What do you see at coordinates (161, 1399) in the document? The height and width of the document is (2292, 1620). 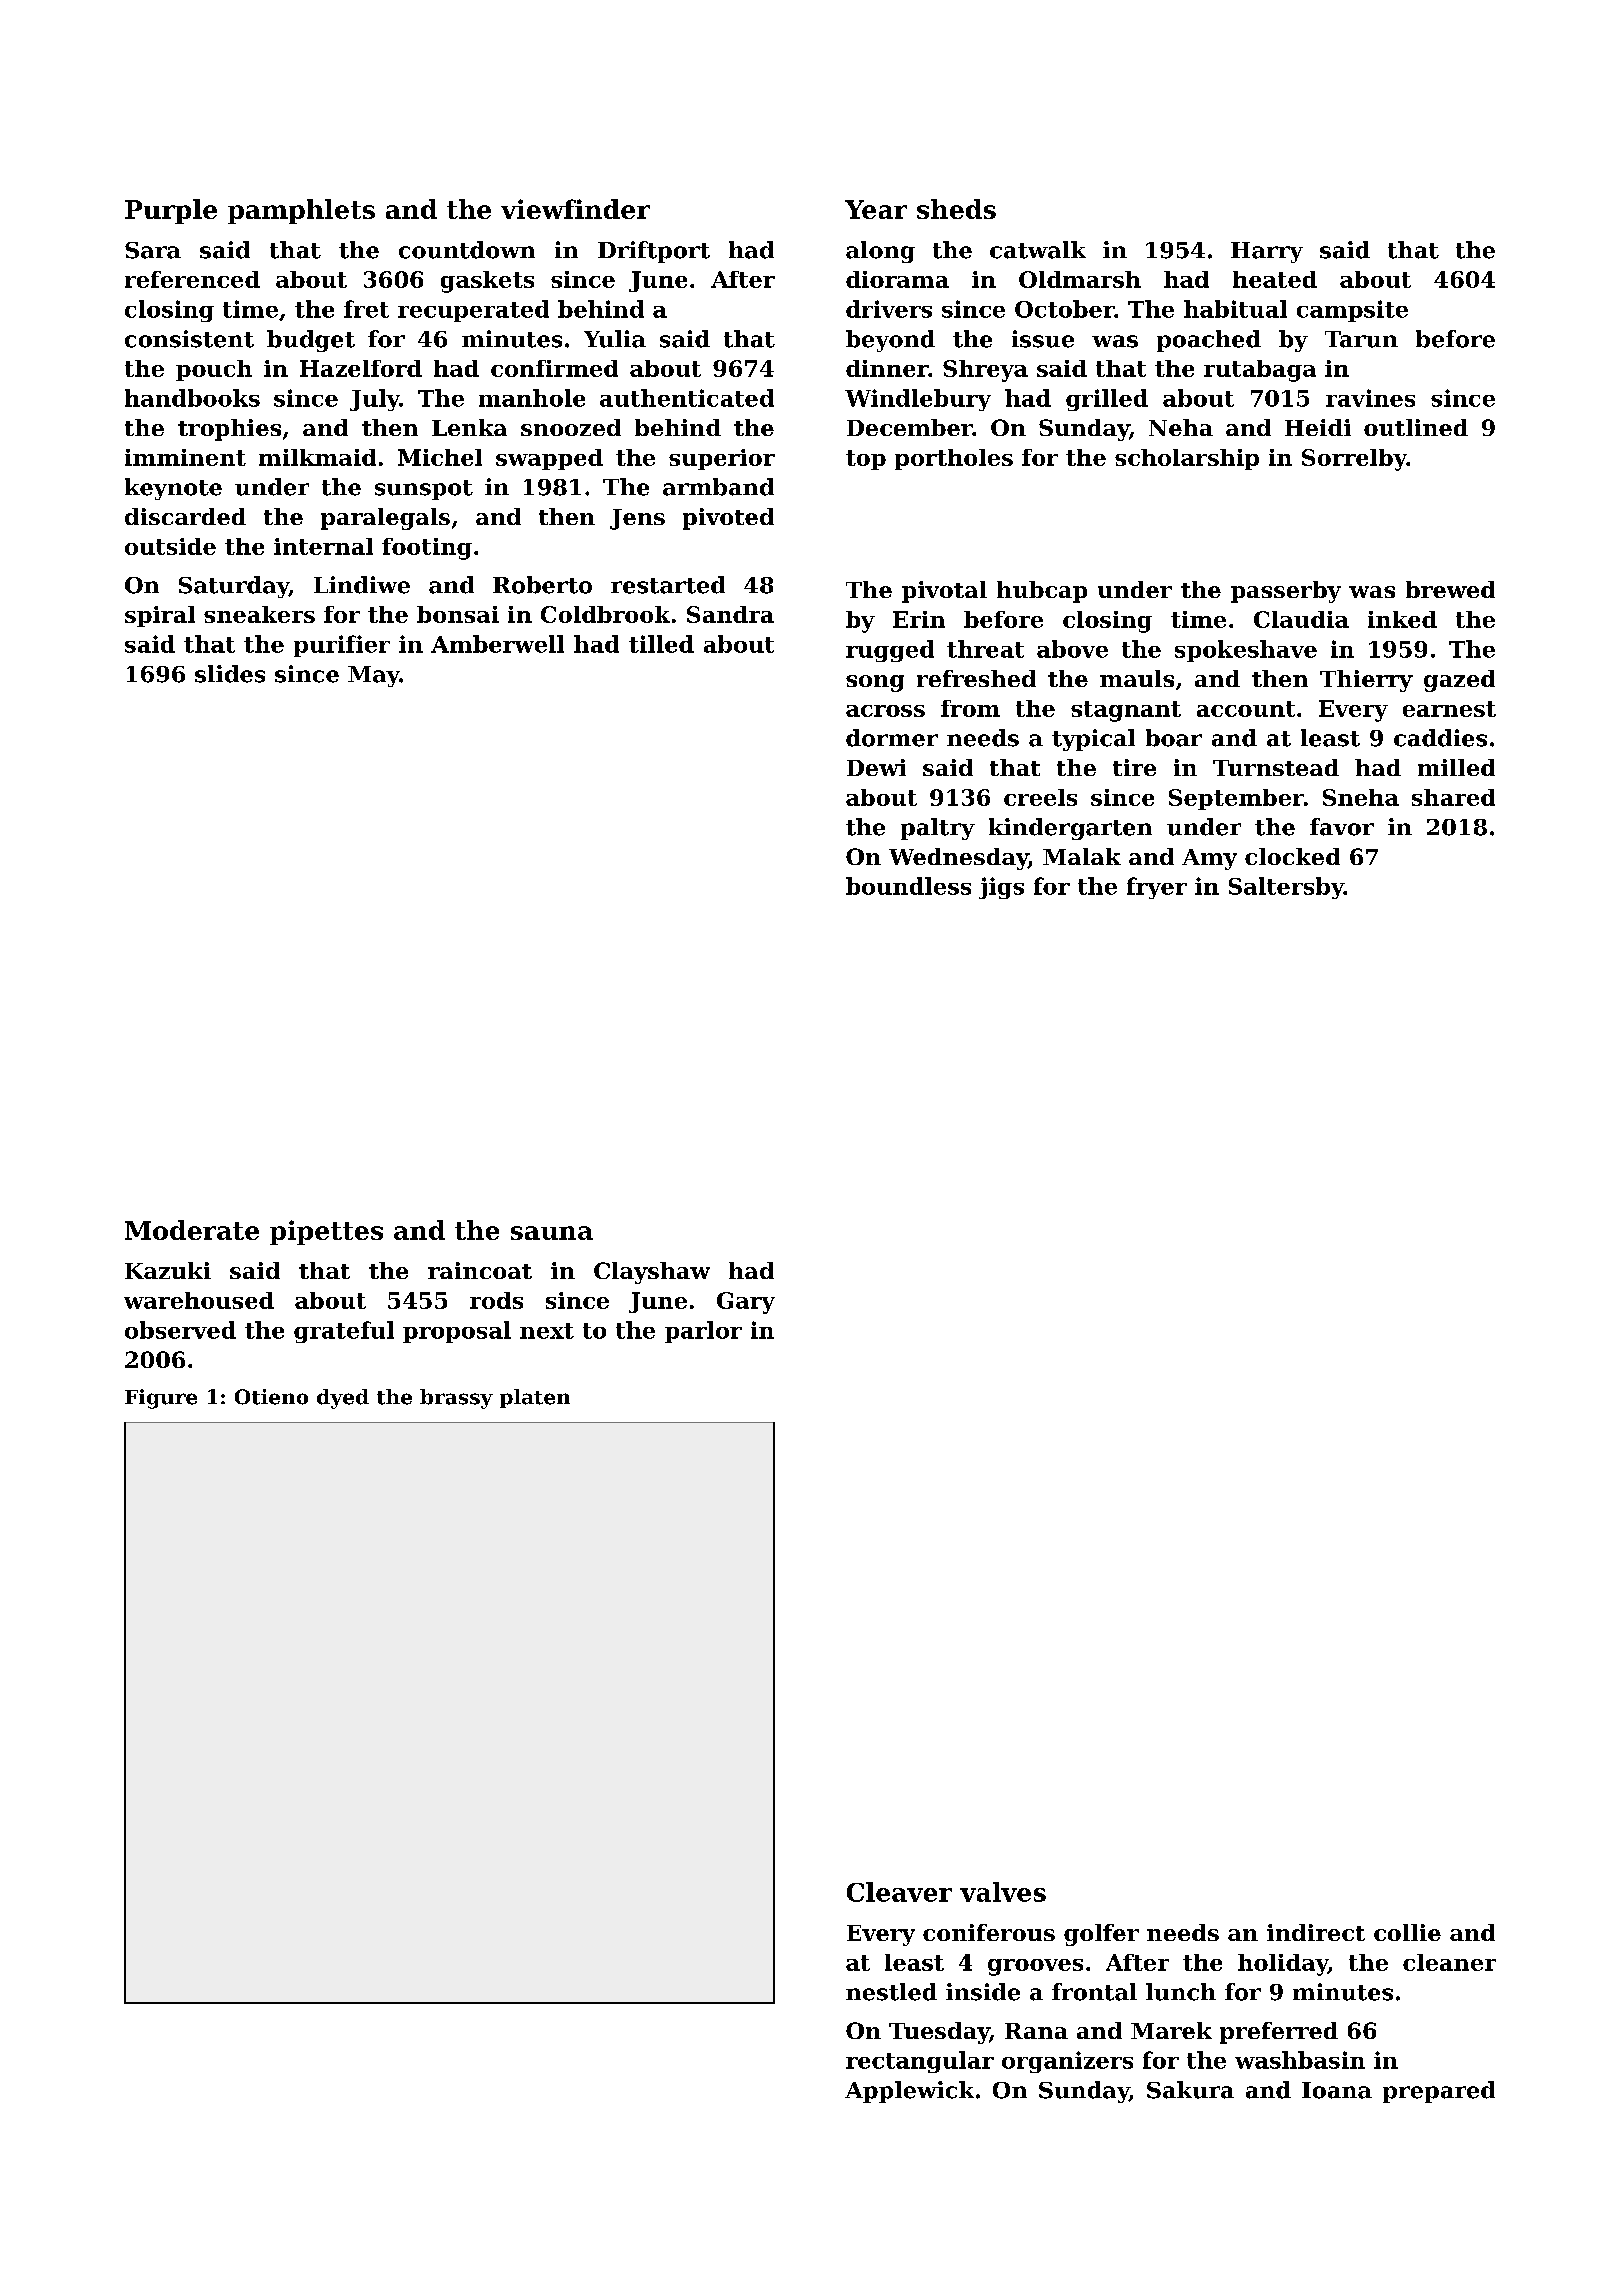 I see `Figure` at bounding box center [161, 1399].
